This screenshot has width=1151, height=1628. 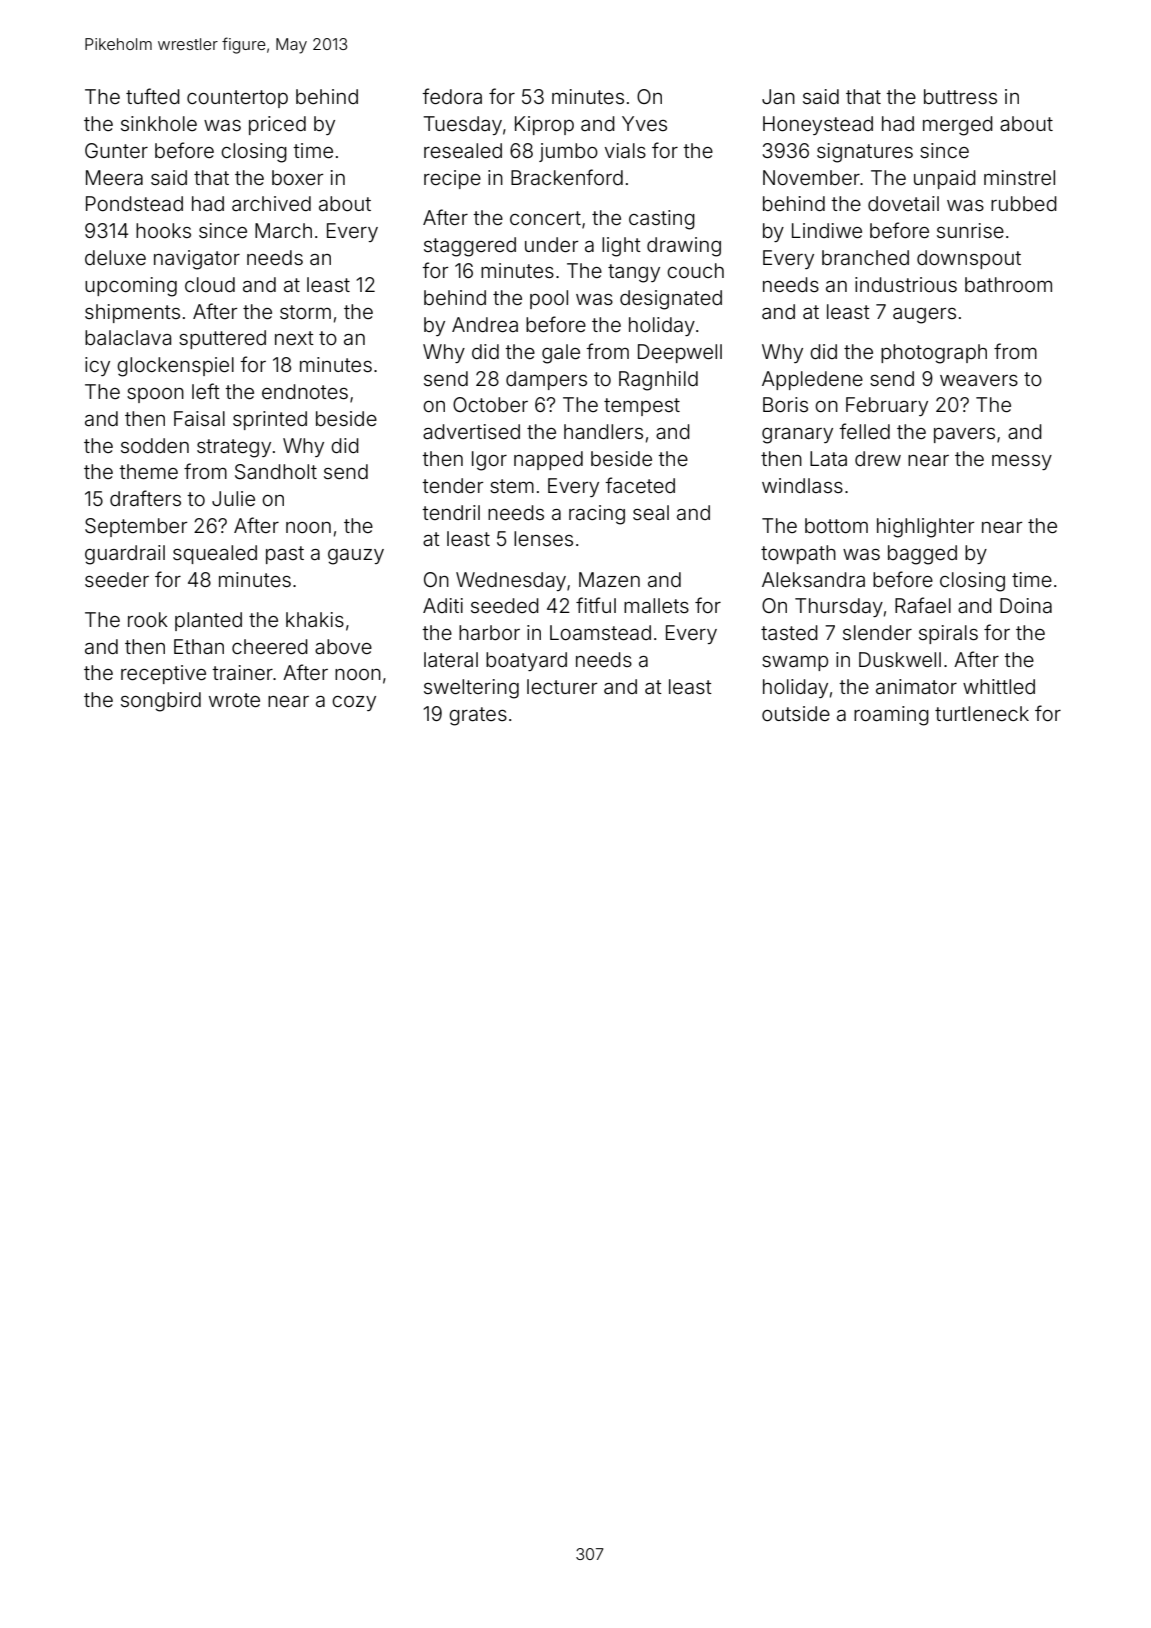 What do you see at coordinates (778, 96) in the screenshot?
I see `Jan` at bounding box center [778, 96].
